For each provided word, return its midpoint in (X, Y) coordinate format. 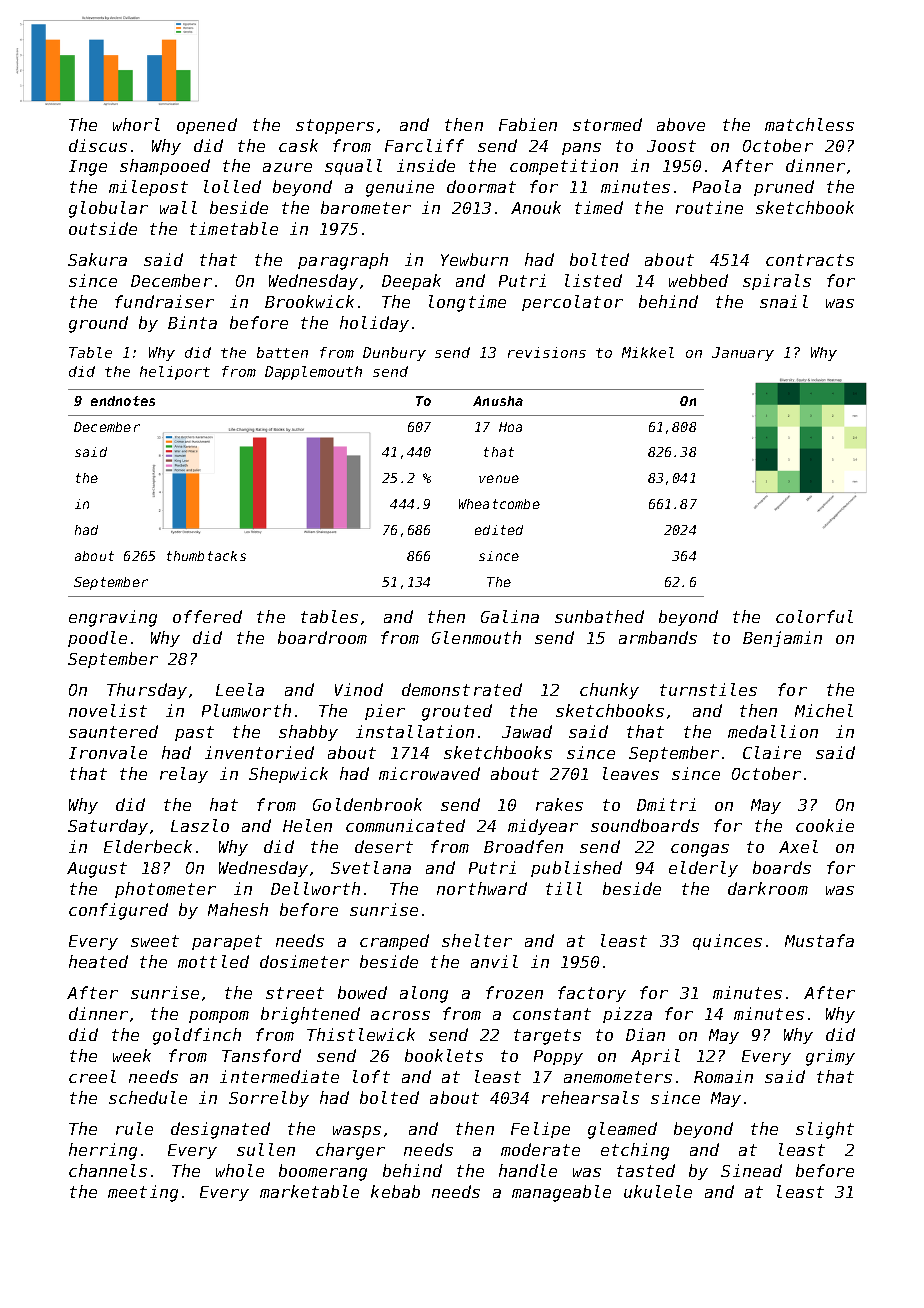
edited (499, 530)
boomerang (323, 1172)
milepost (148, 188)
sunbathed (599, 616)
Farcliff (424, 145)
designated (220, 1130)
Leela (240, 689)
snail (784, 301)
